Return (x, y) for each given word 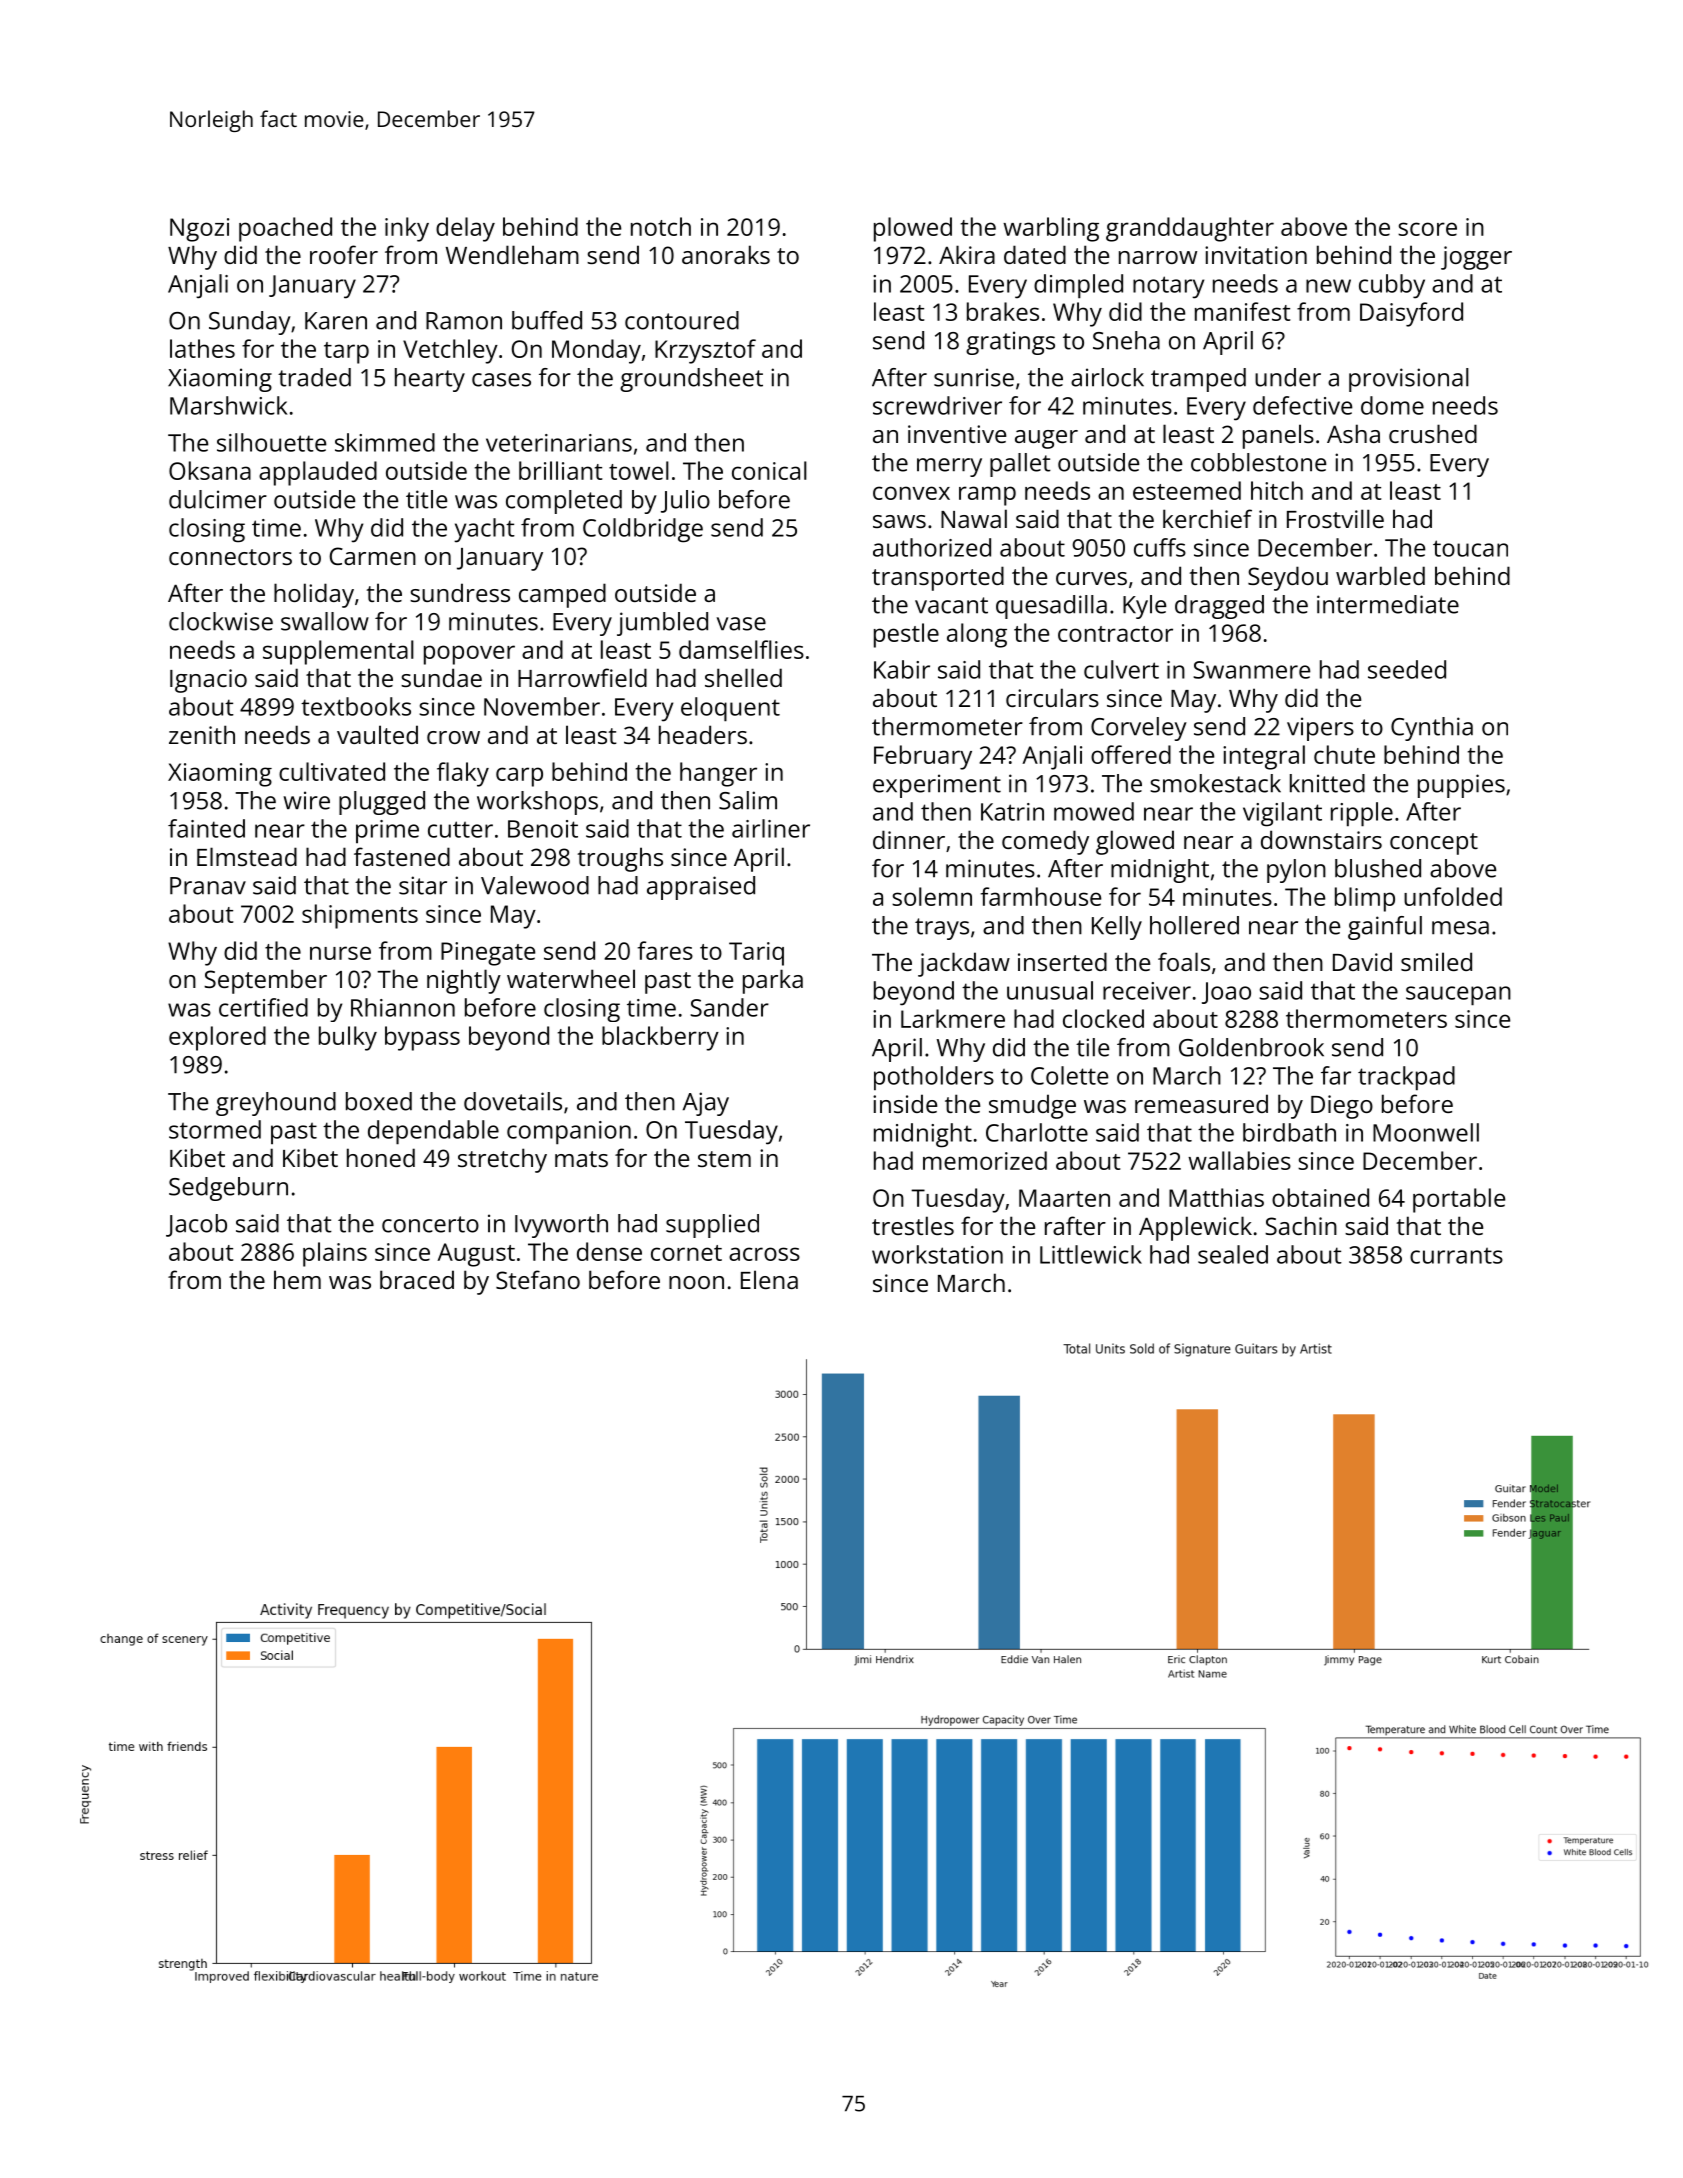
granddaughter (1190, 229)
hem (297, 1279)
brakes (1003, 311)
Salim (748, 800)
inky (407, 229)
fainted (206, 828)
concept (1434, 844)
